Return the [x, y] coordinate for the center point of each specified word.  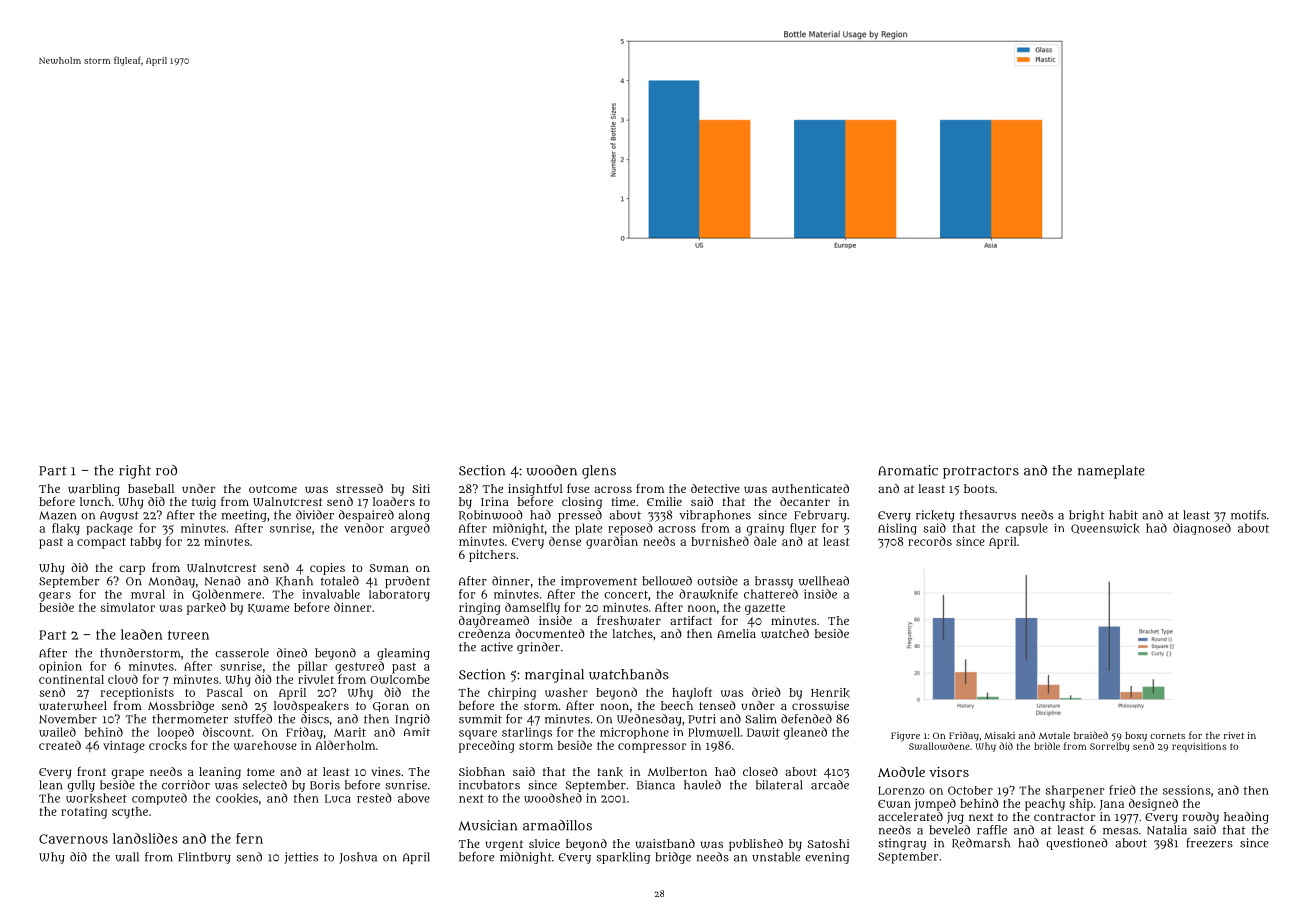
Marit [350, 732]
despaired [366, 516]
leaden [142, 634]
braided [1091, 735]
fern [249, 838]
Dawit [763, 732]
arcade [830, 785]
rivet [1234, 735]
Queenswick [1105, 528]
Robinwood [491, 515]
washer [566, 692]
